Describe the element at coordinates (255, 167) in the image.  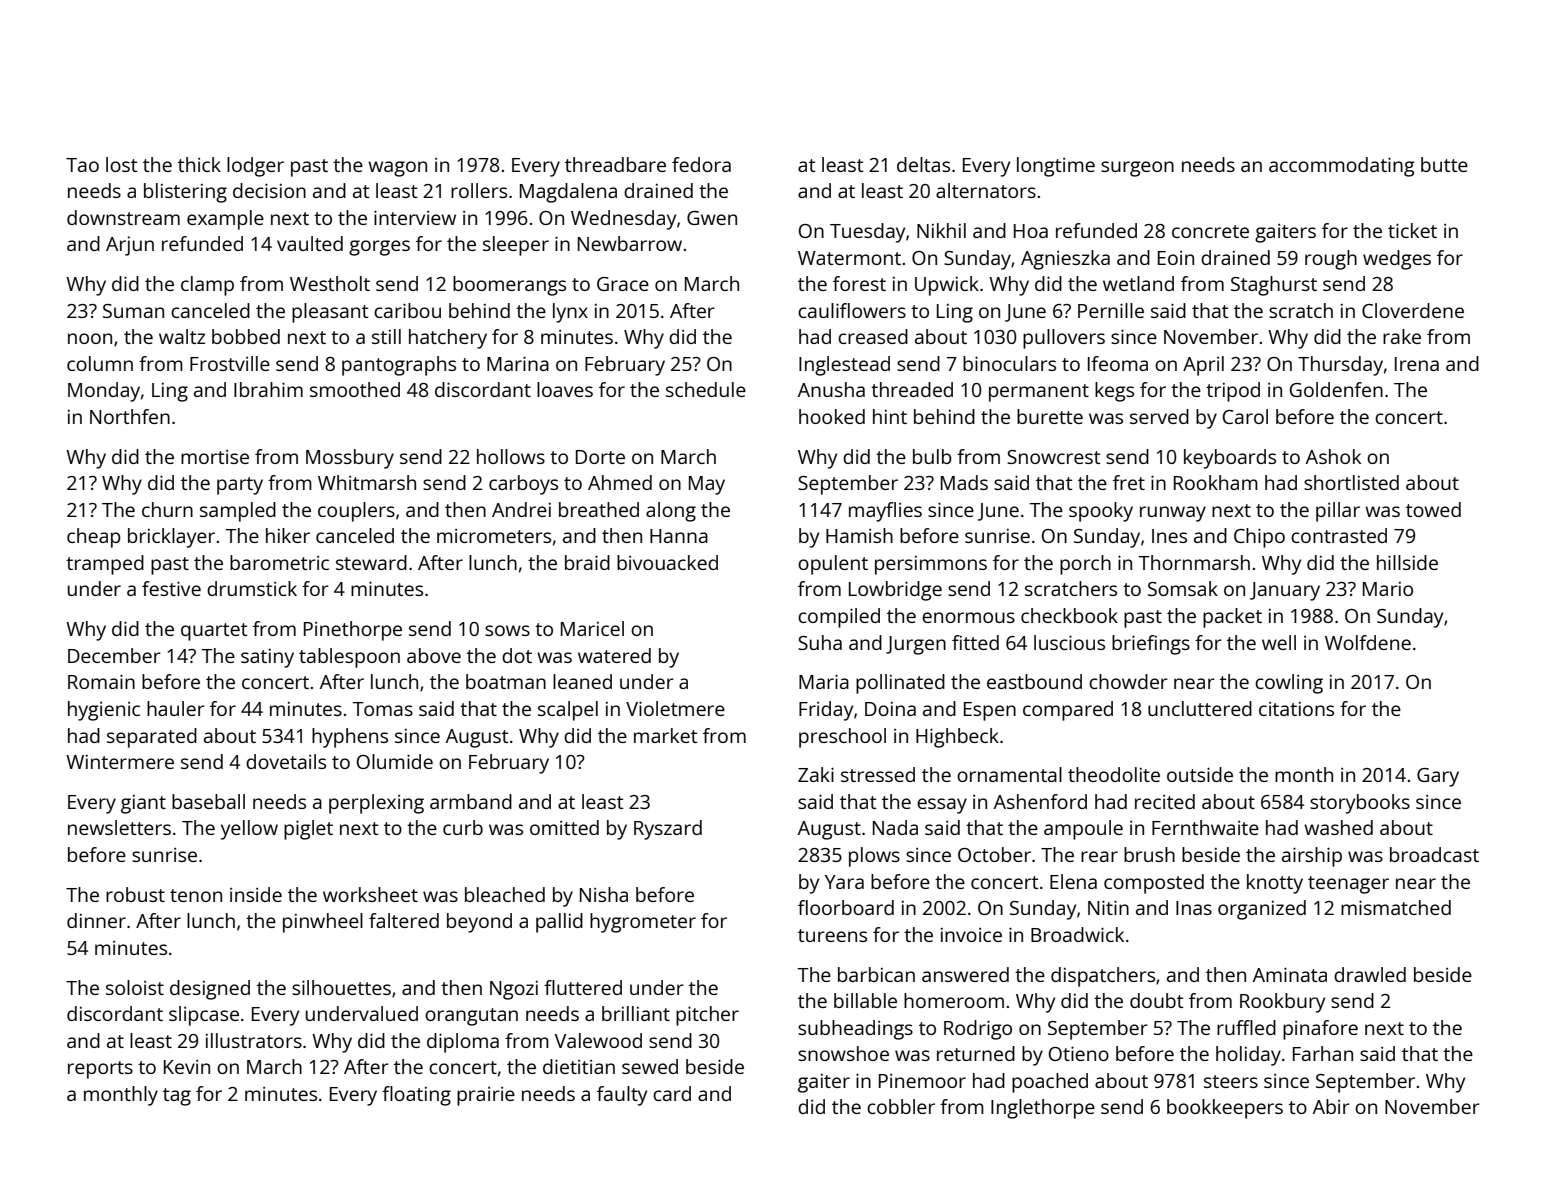
I see `lodger` at that location.
